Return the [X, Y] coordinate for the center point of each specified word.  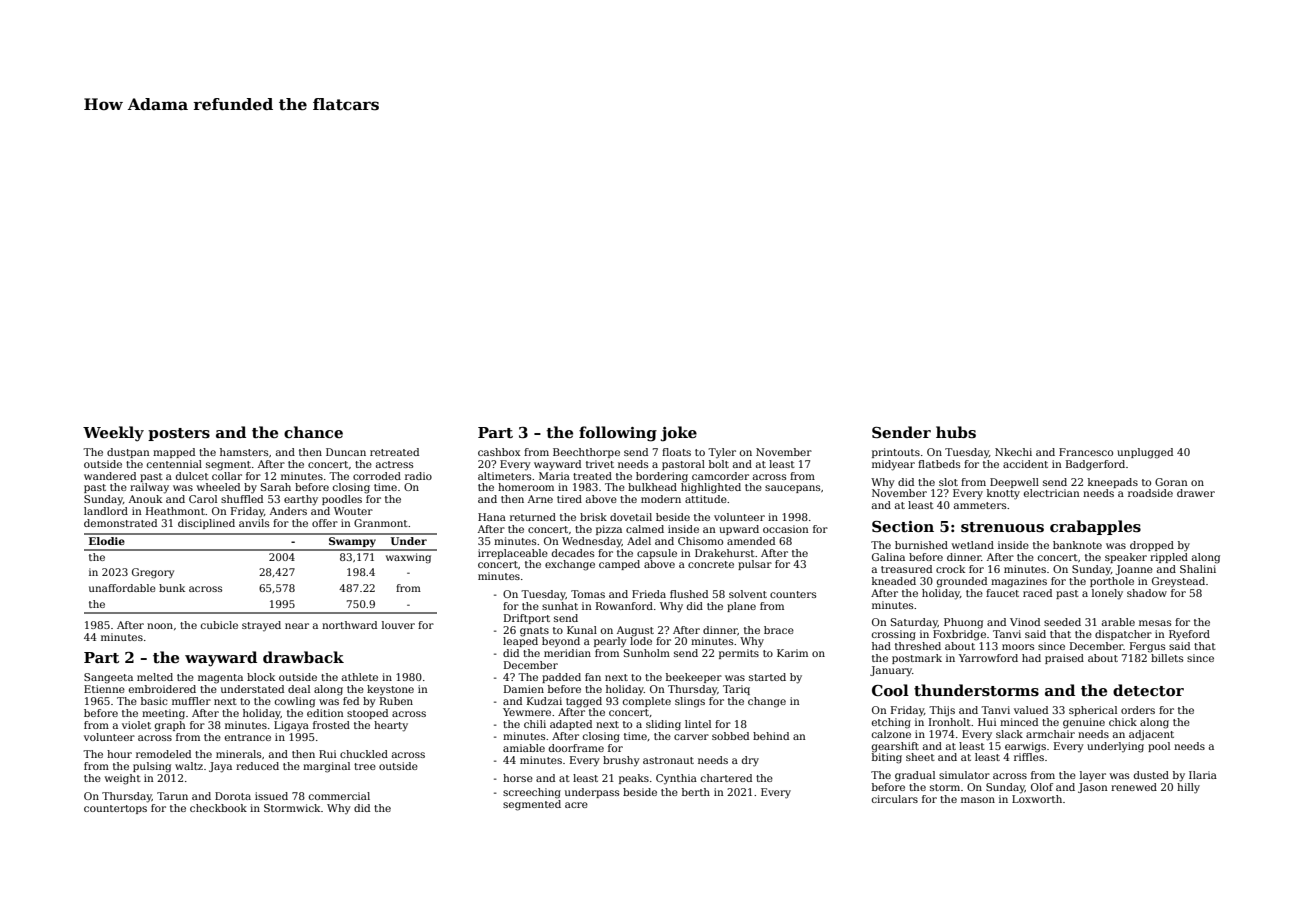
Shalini [1198, 569]
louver [398, 625]
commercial [339, 796]
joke [679, 434]
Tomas [588, 594]
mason [978, 800]
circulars [895, 799]
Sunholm [647, 653]
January [891, 671]
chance [313, 432]
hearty [391, 726]
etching [891, 723]
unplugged [1145, 453]
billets [1167, 658]
